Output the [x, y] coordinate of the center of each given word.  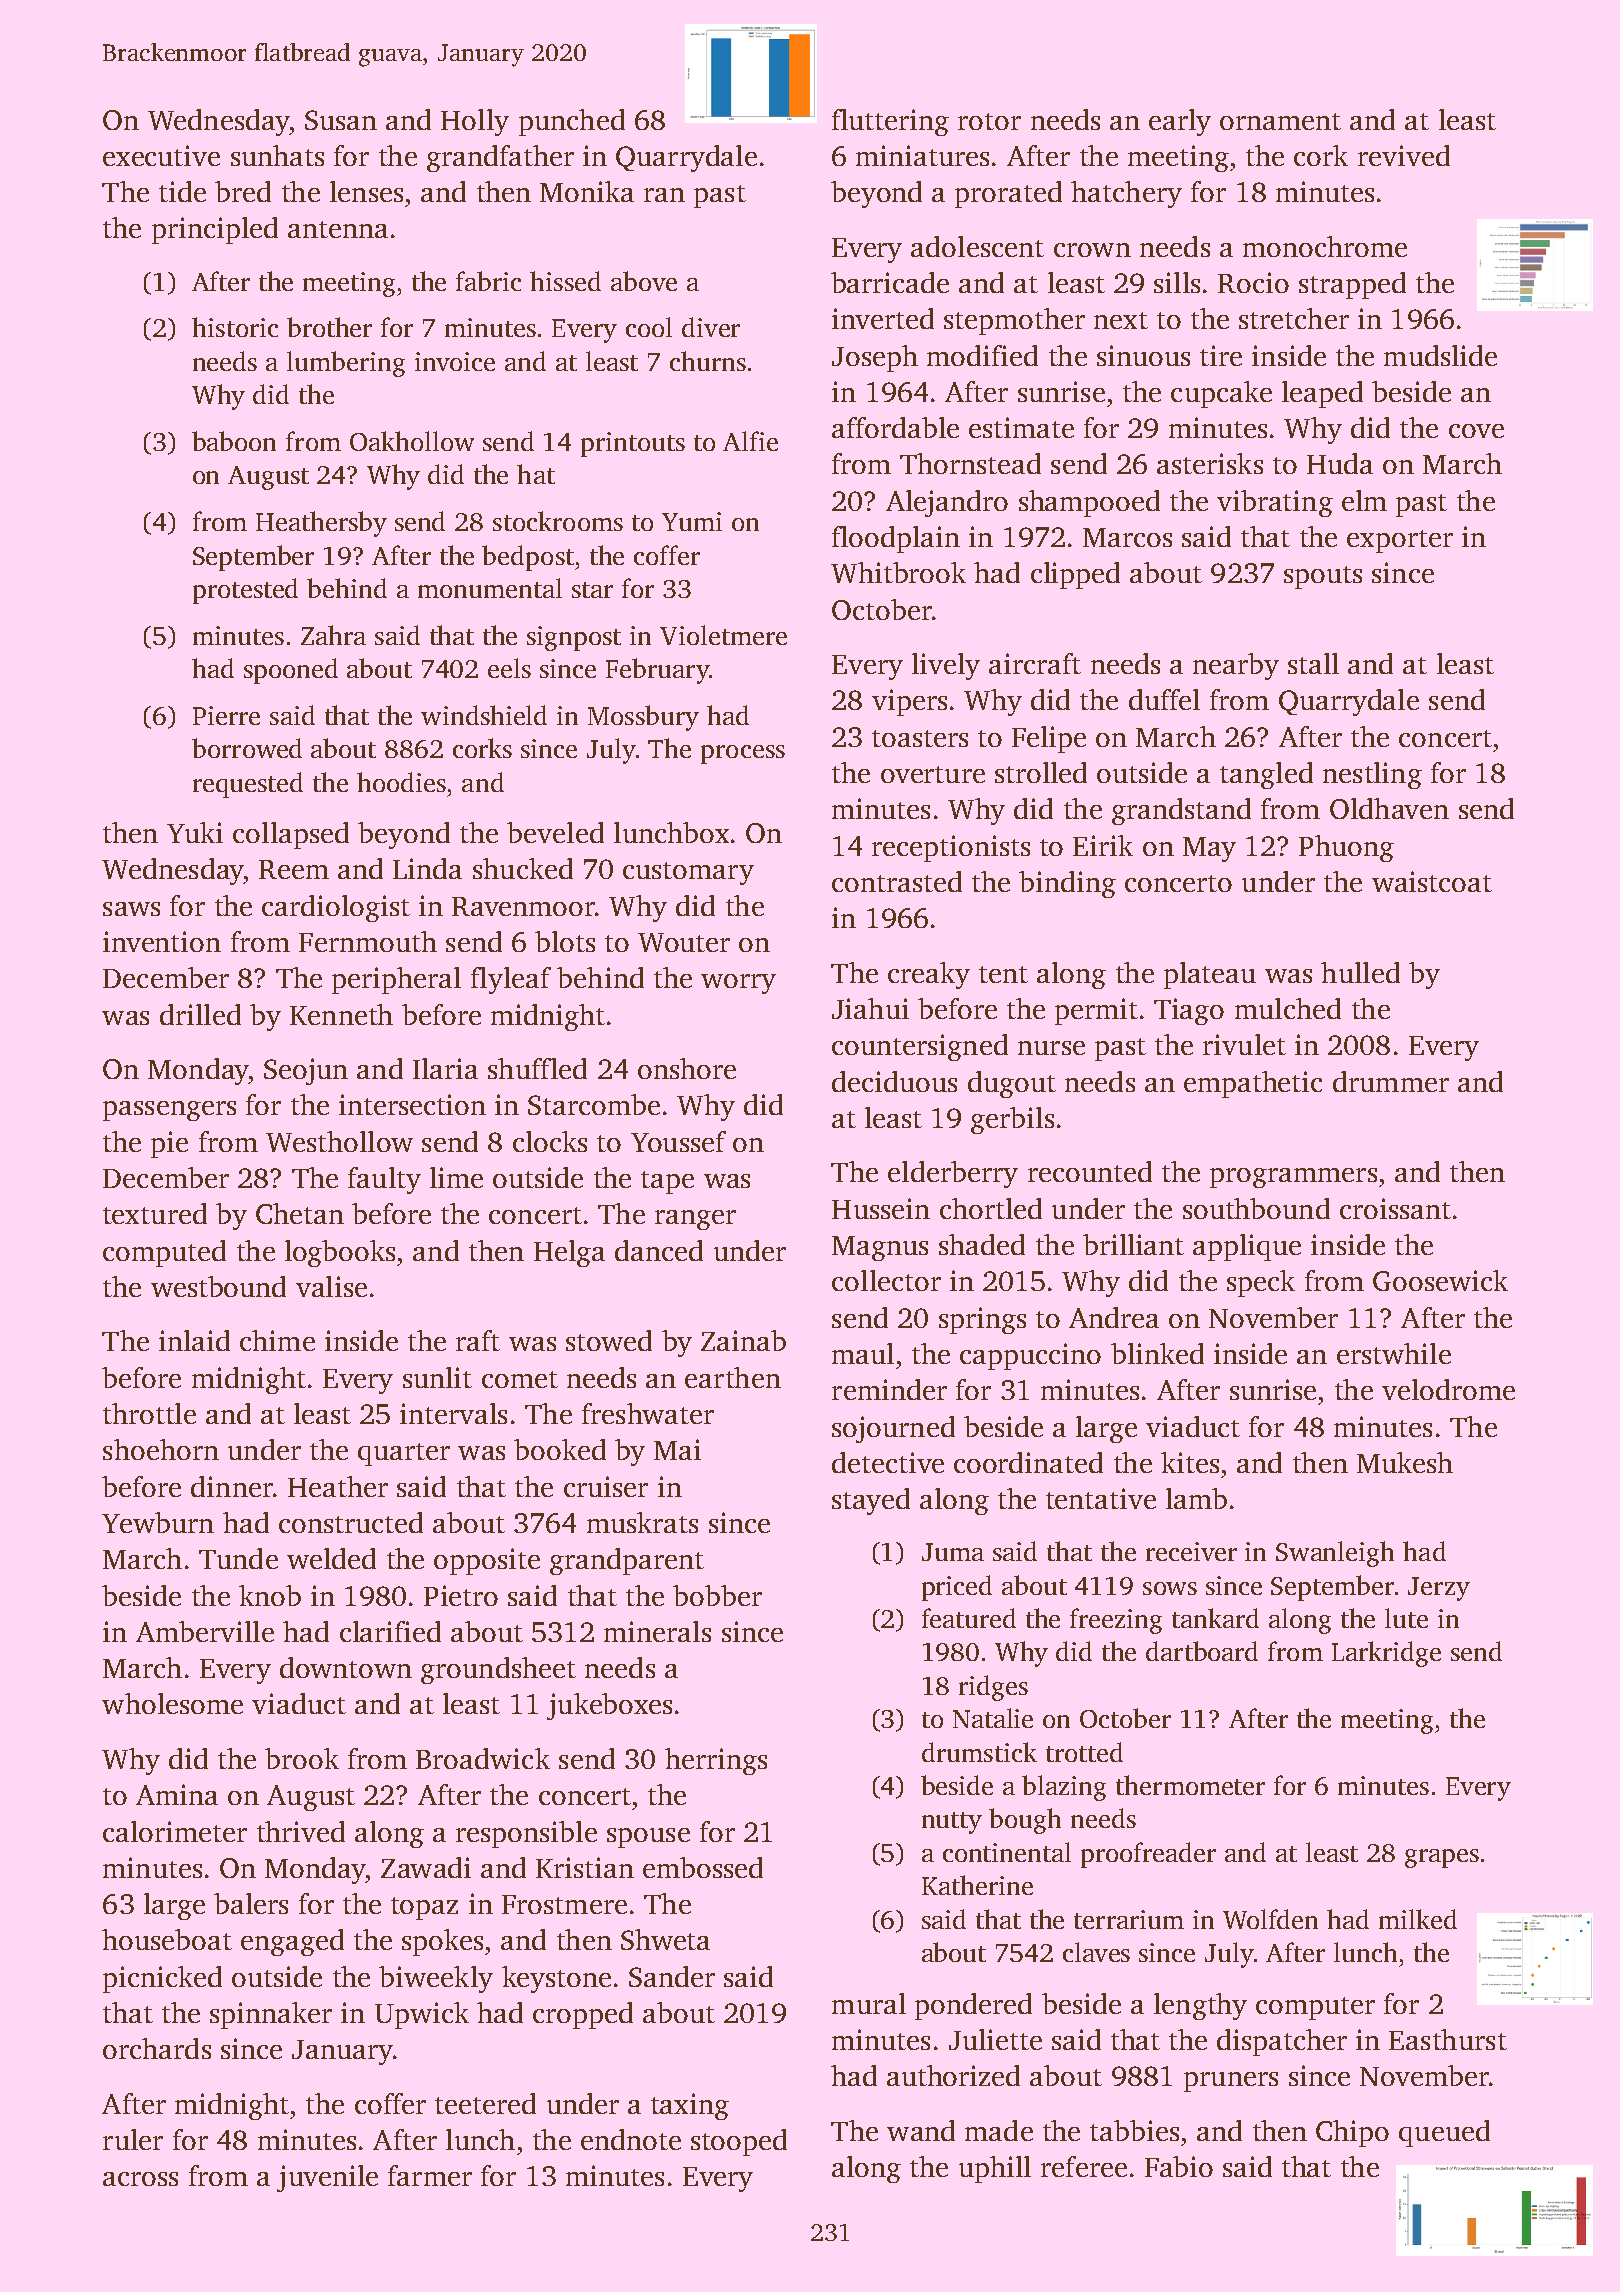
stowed [609, 1340]
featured [969, 1618]
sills [1177, 282]
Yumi [692, 521]
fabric [488, 281]
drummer [1391, 1081]
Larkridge [1386, 1654]
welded [331, 1558]
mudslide [1440, 355]
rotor [989, 121]
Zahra [333, 635]
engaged [292, 1942]
